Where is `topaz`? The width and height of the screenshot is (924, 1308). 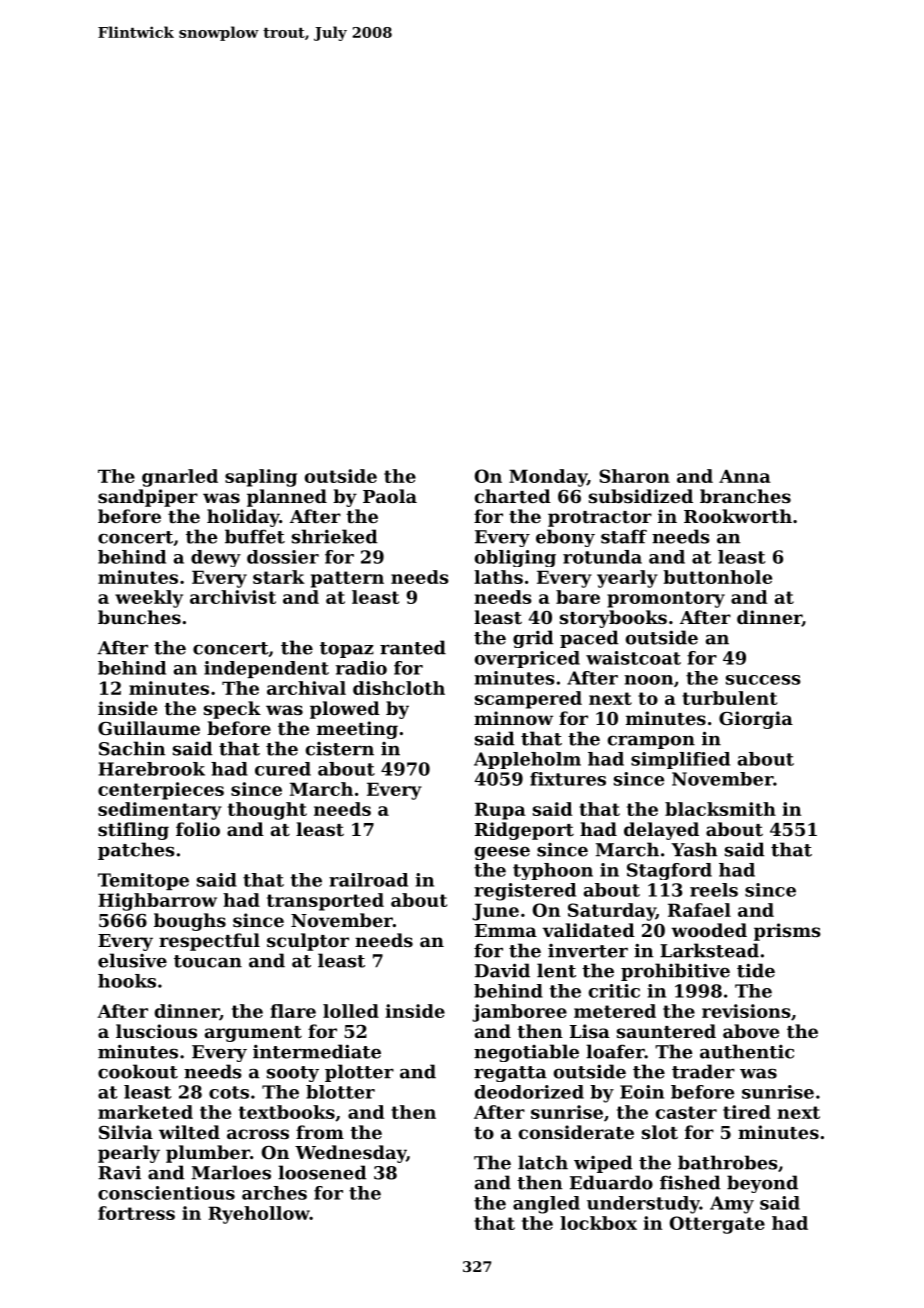 topaz is located at coordinates (347, 650).
